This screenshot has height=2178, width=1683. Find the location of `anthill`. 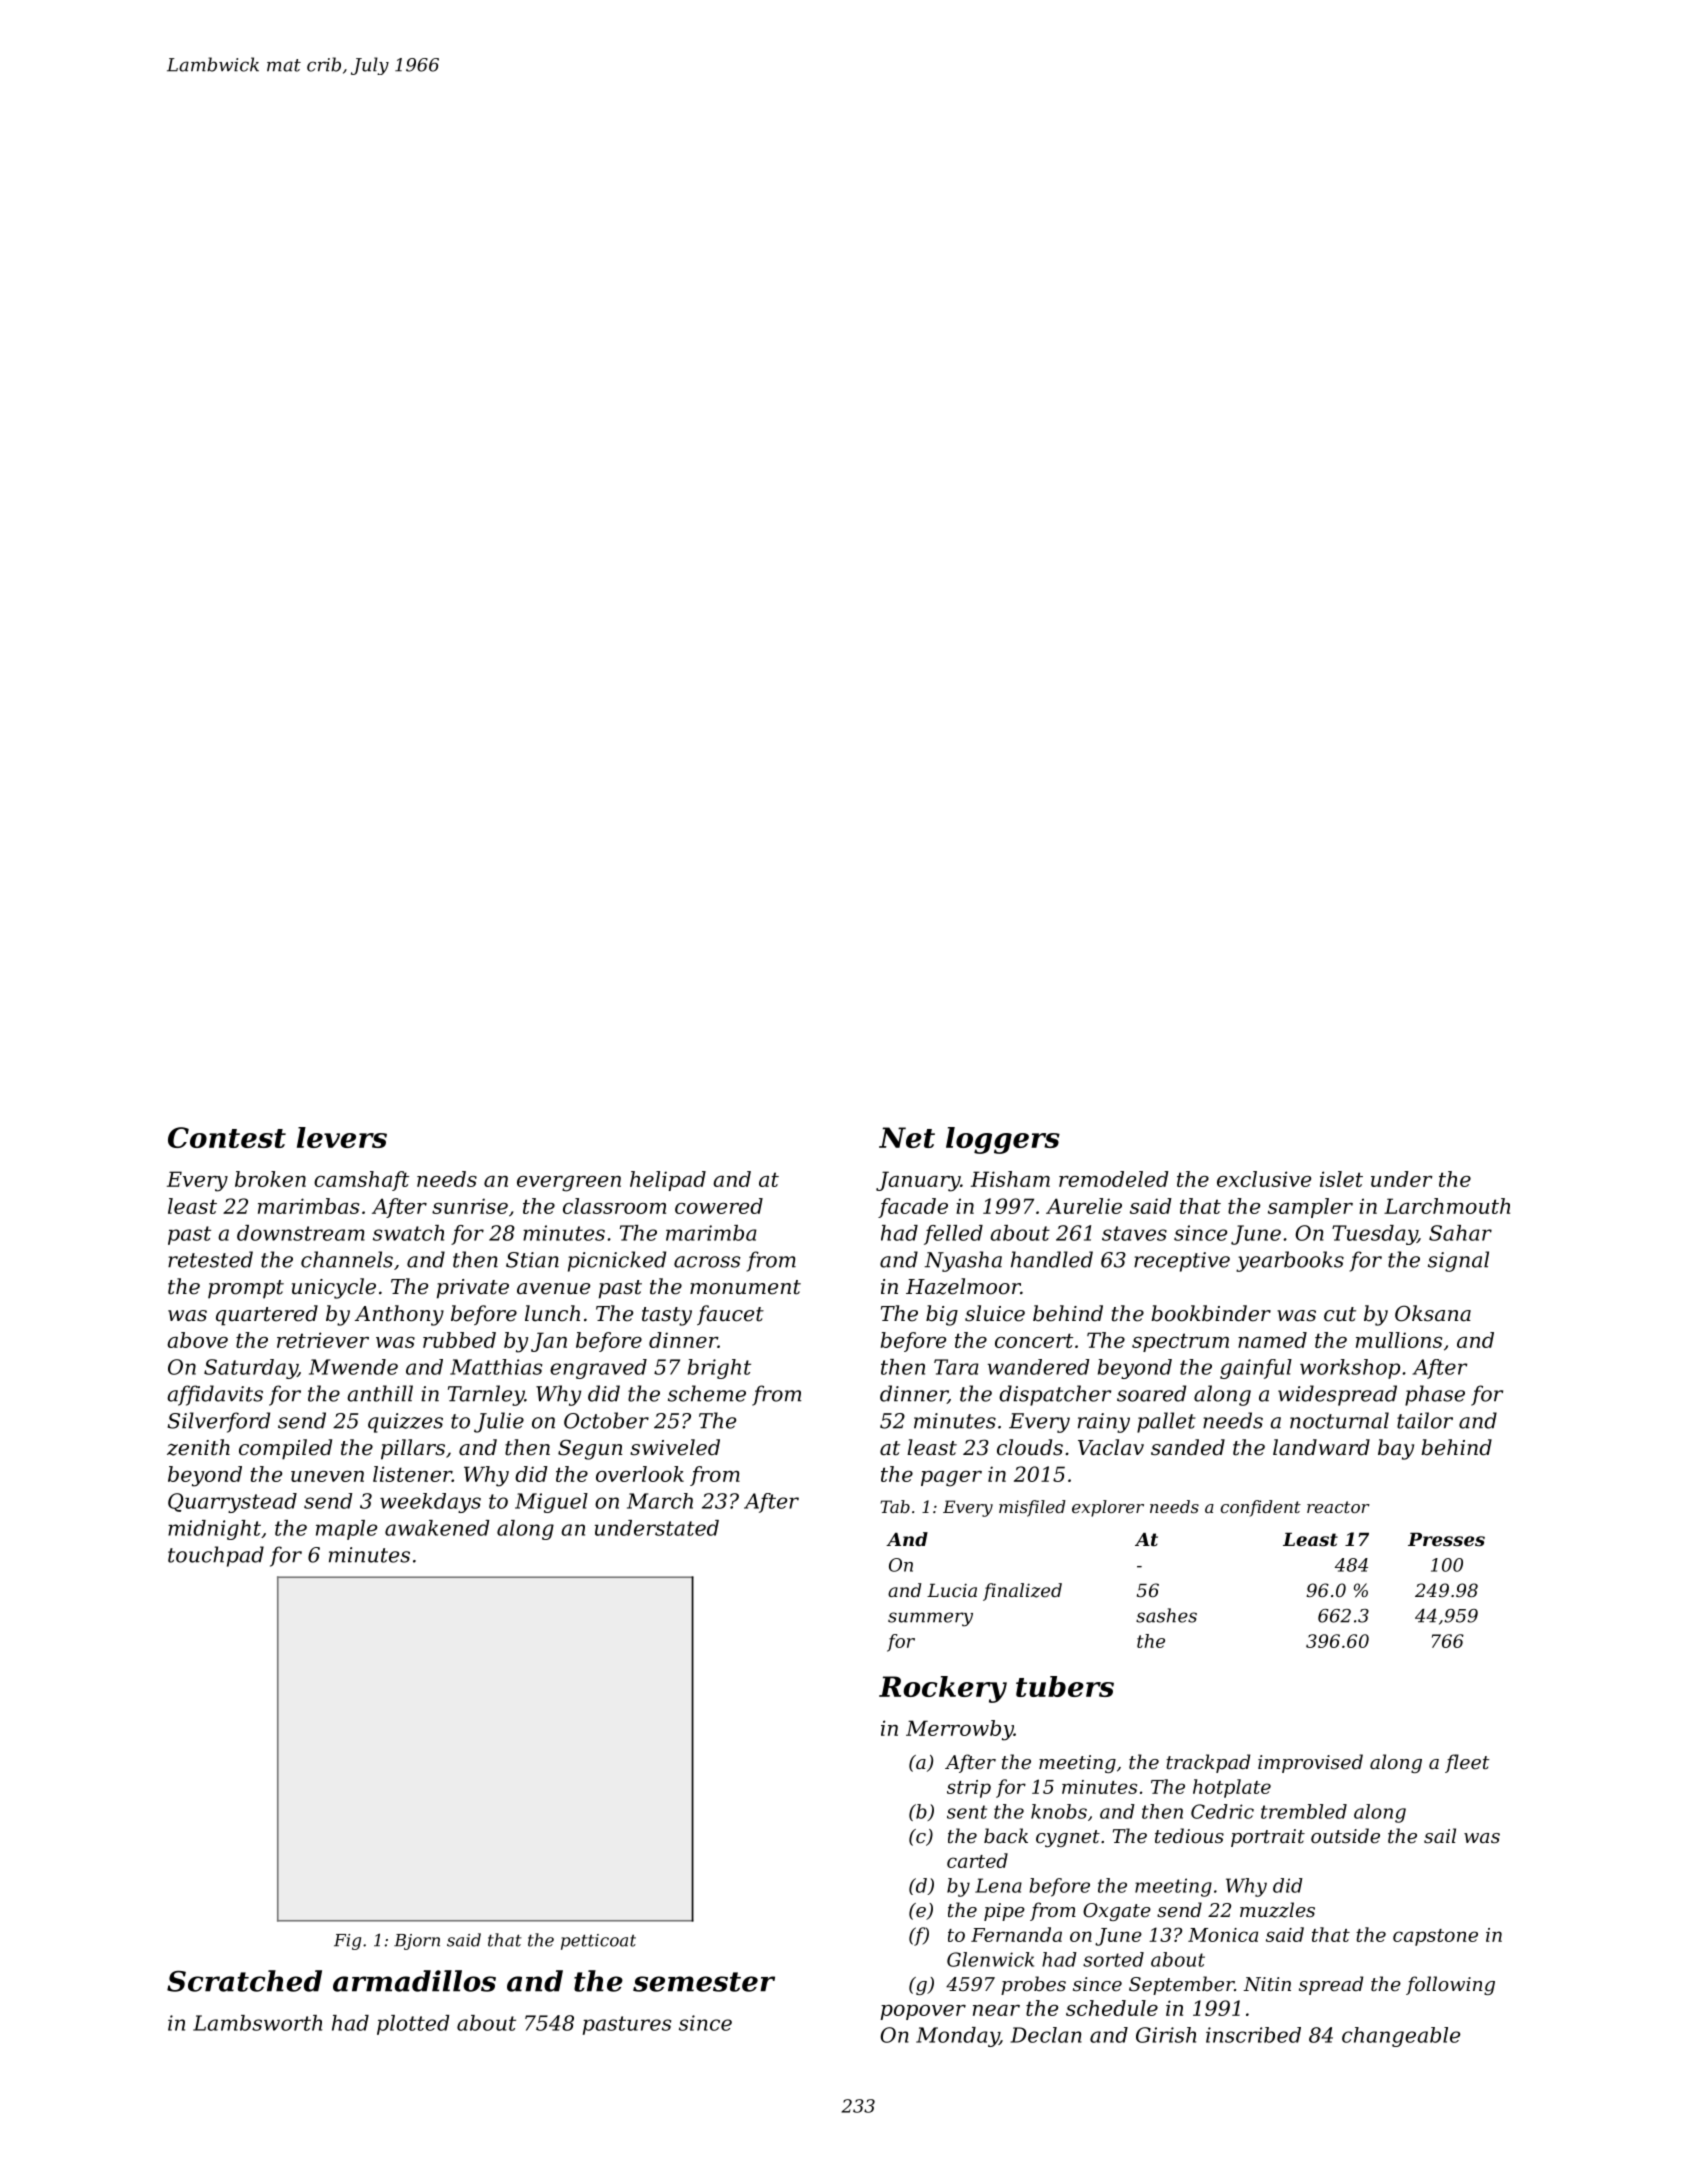

anthill is located at coordinates (380, 1393).
